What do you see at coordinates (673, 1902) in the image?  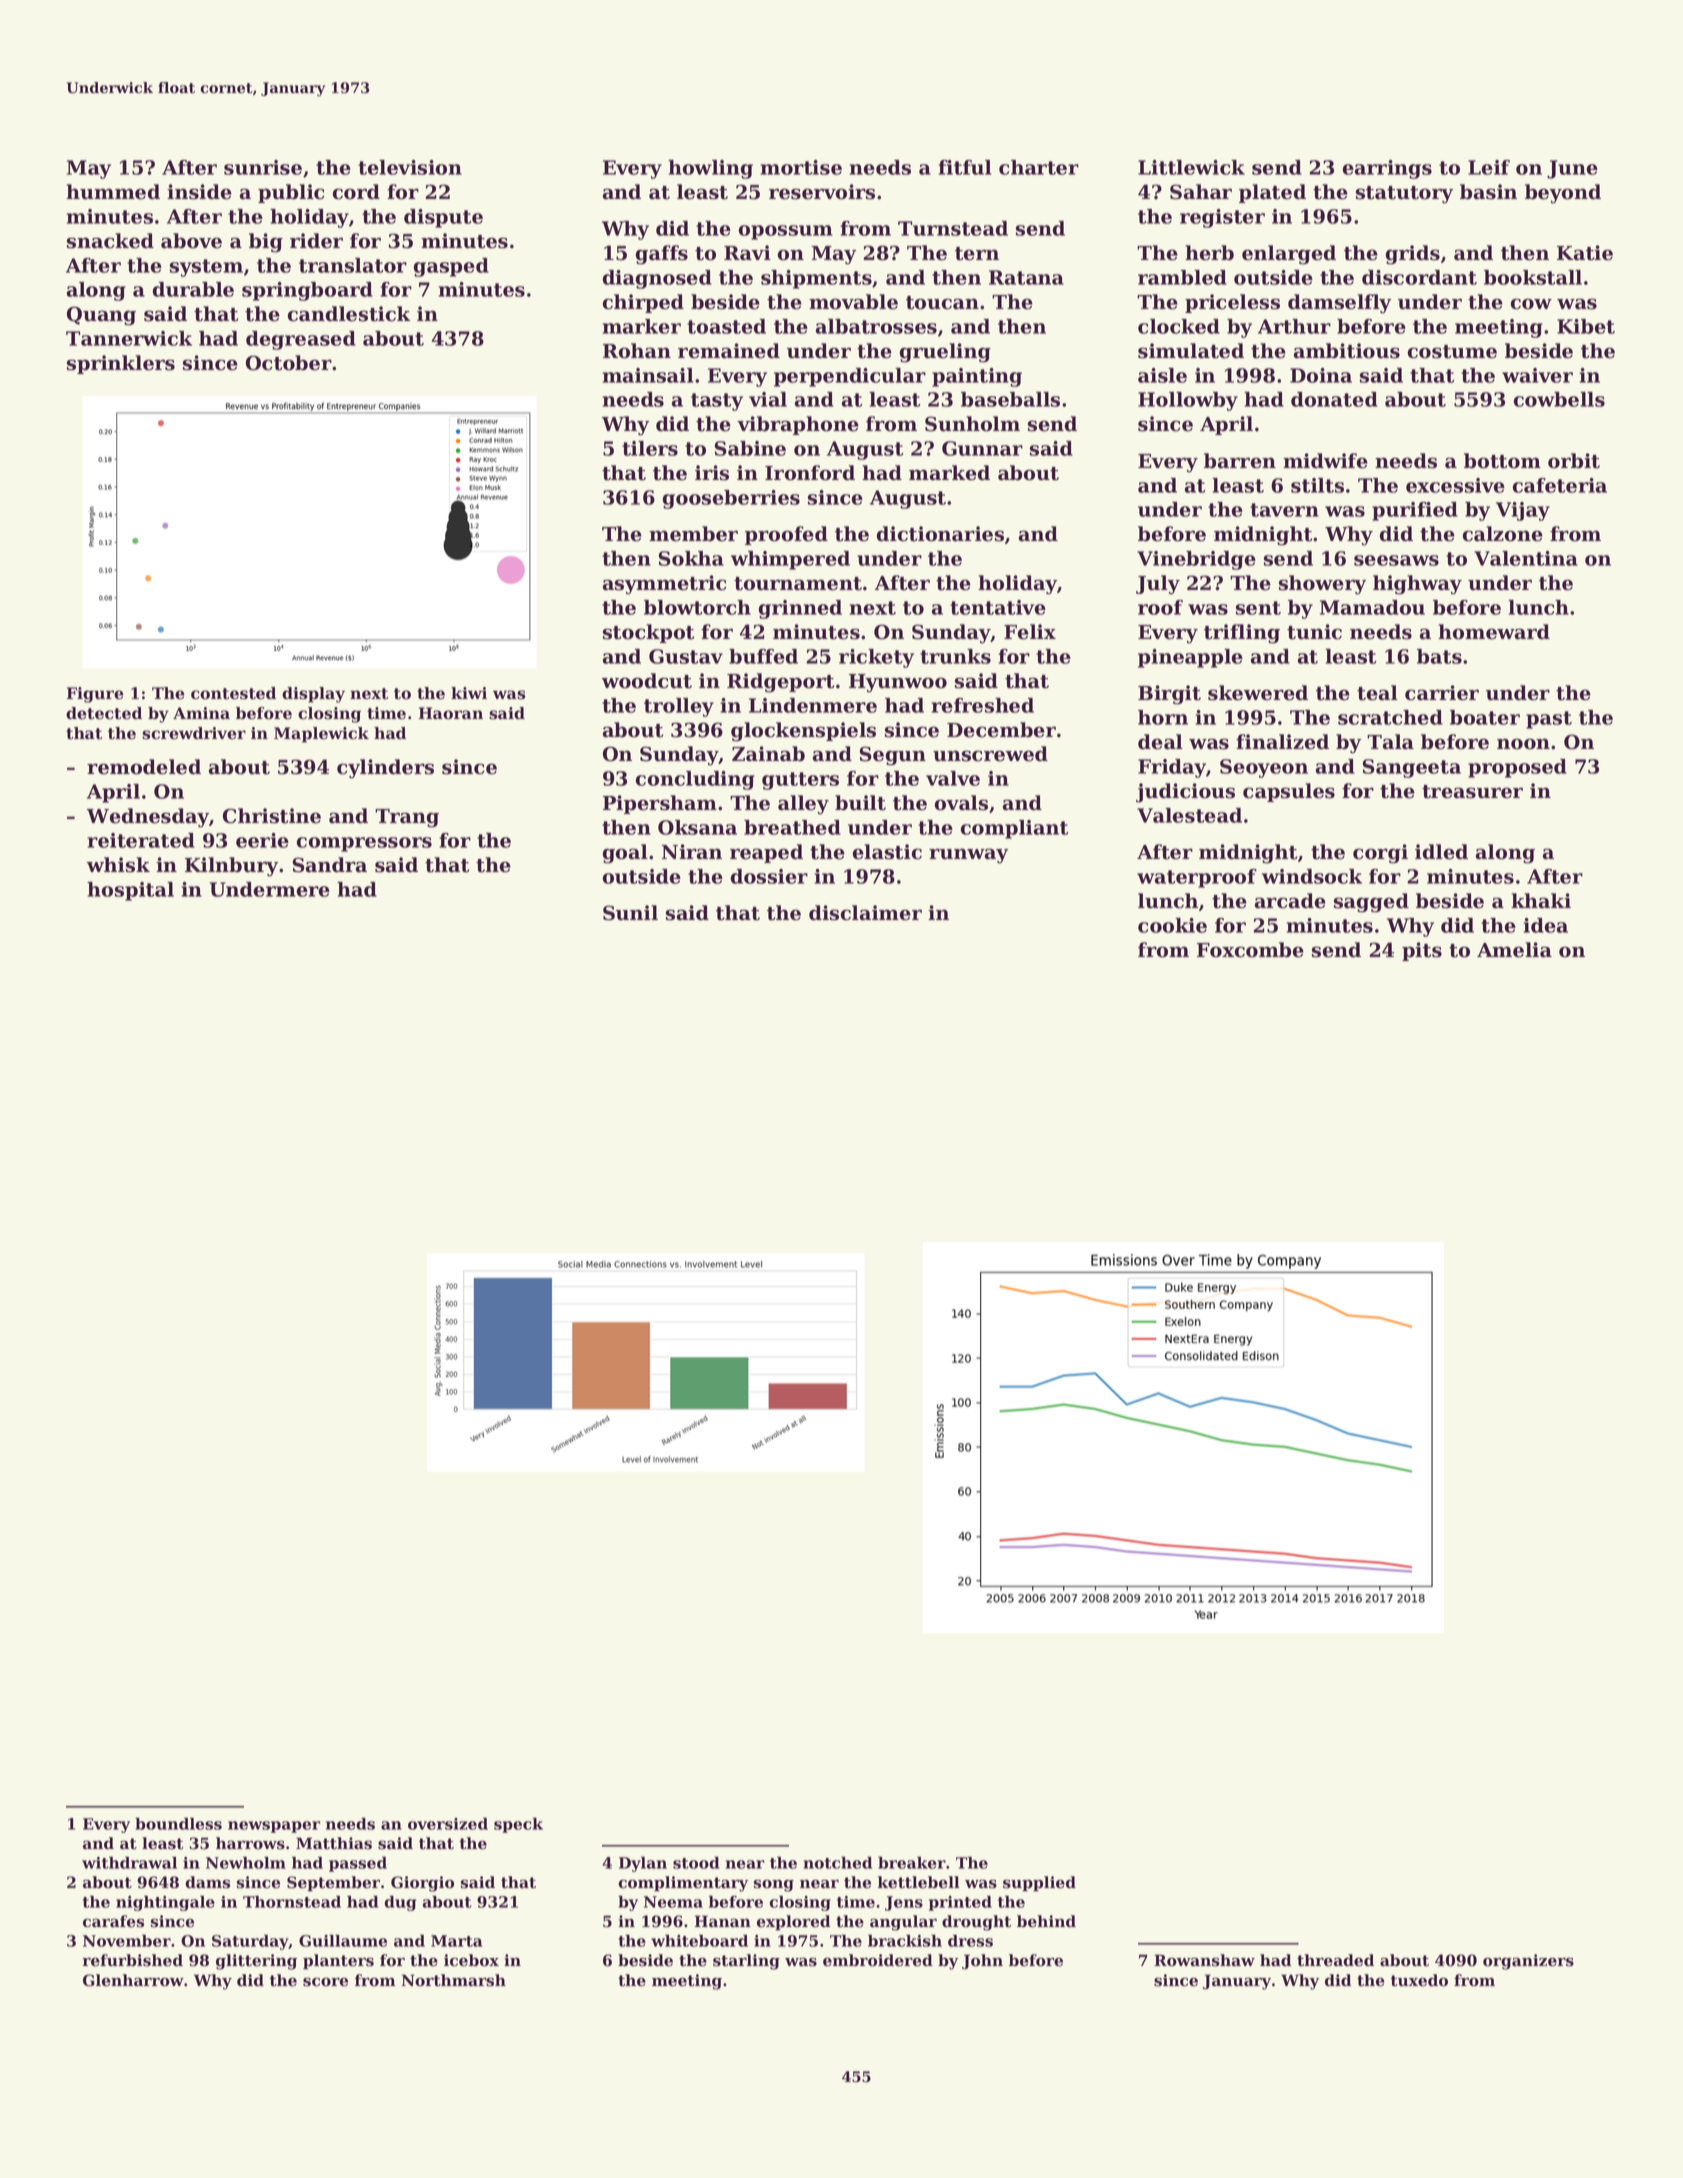 I see `Neema` at bounding box center [673, 1902].
